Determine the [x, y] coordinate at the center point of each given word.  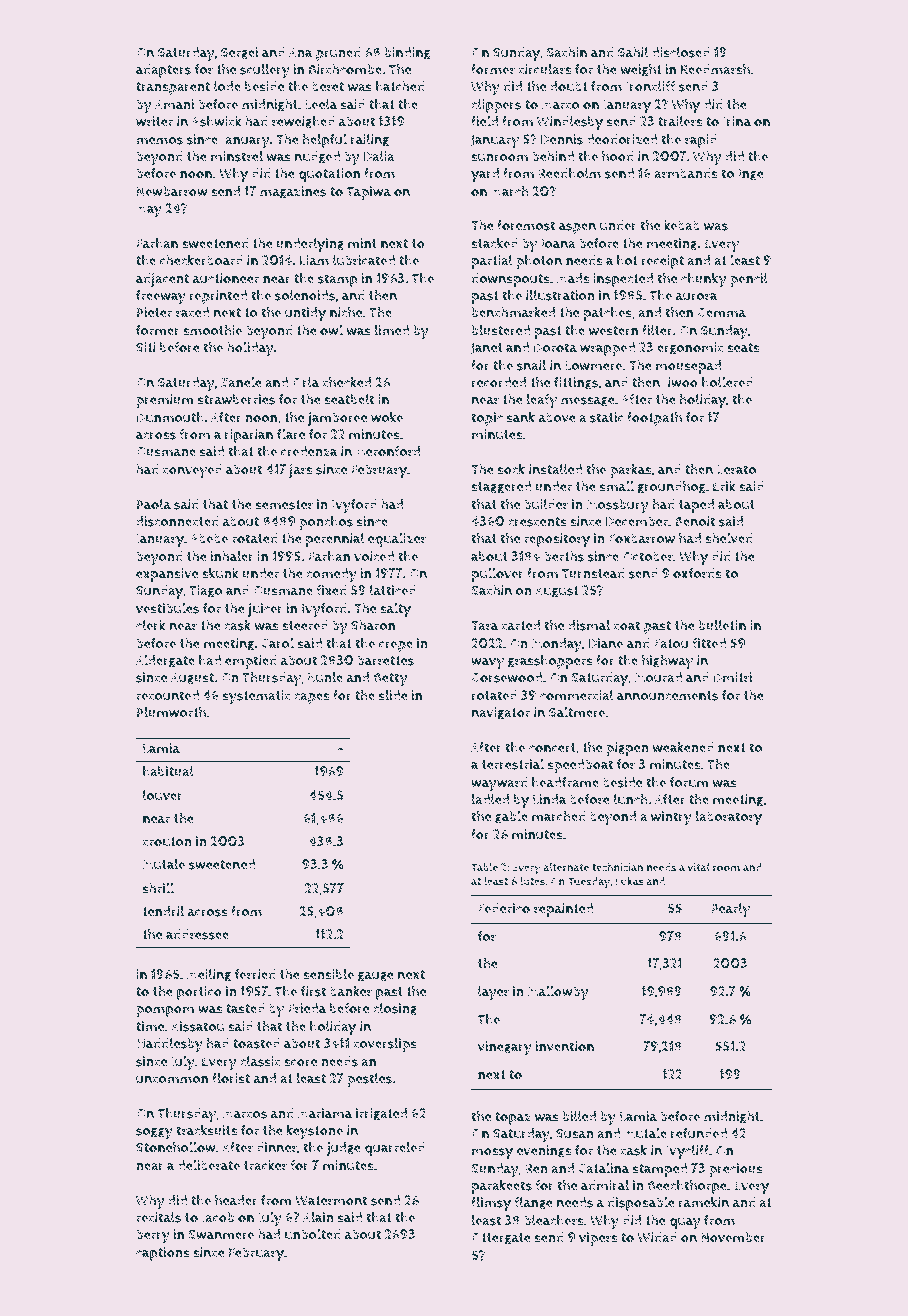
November [733, 1237]
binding [408, 53]
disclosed [681, 52]
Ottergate [501, 1239]
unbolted [313, 1234]
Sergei [239, 53]
